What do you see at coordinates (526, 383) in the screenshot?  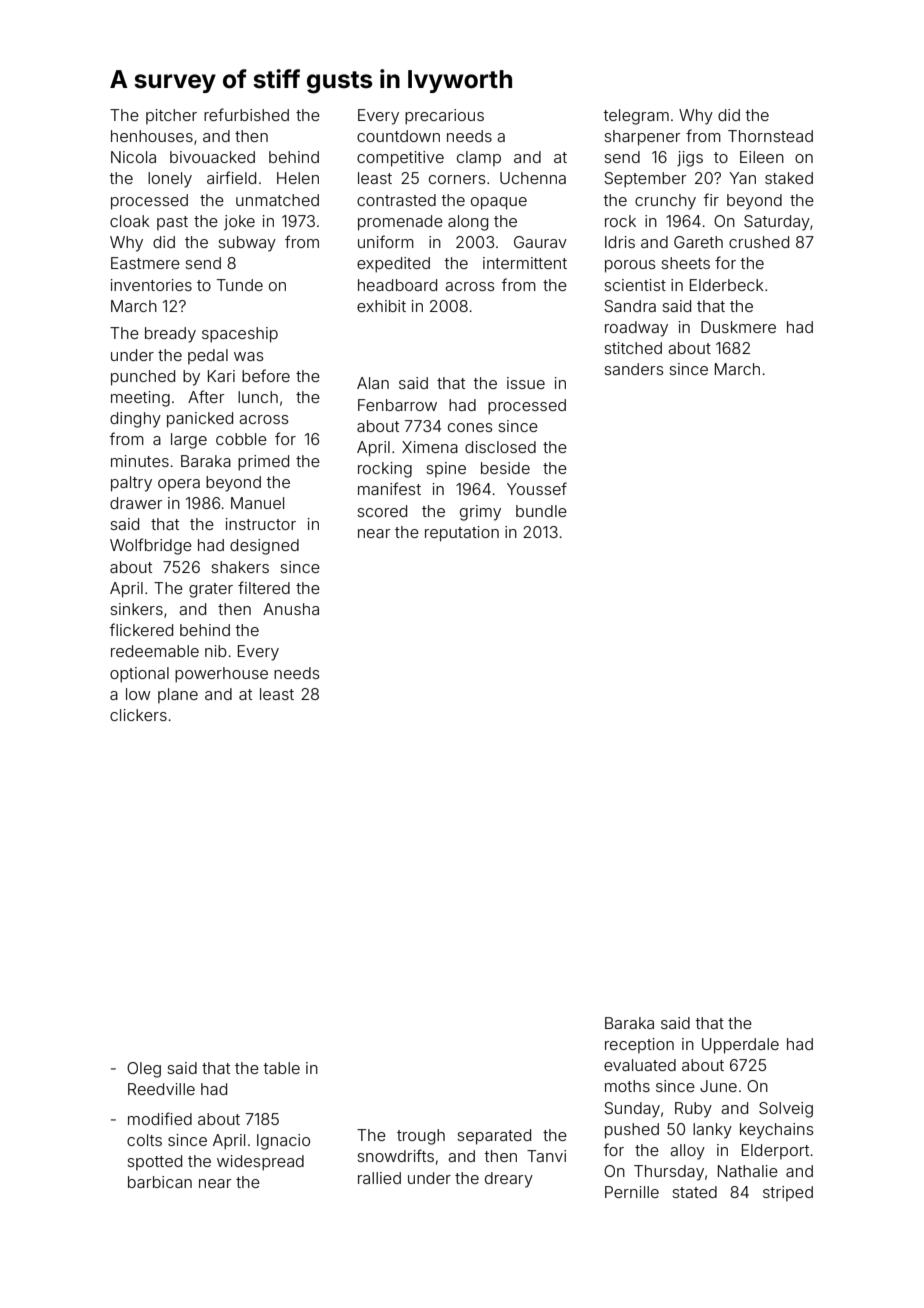 I see `issue` at bounding box center [526, 383].
